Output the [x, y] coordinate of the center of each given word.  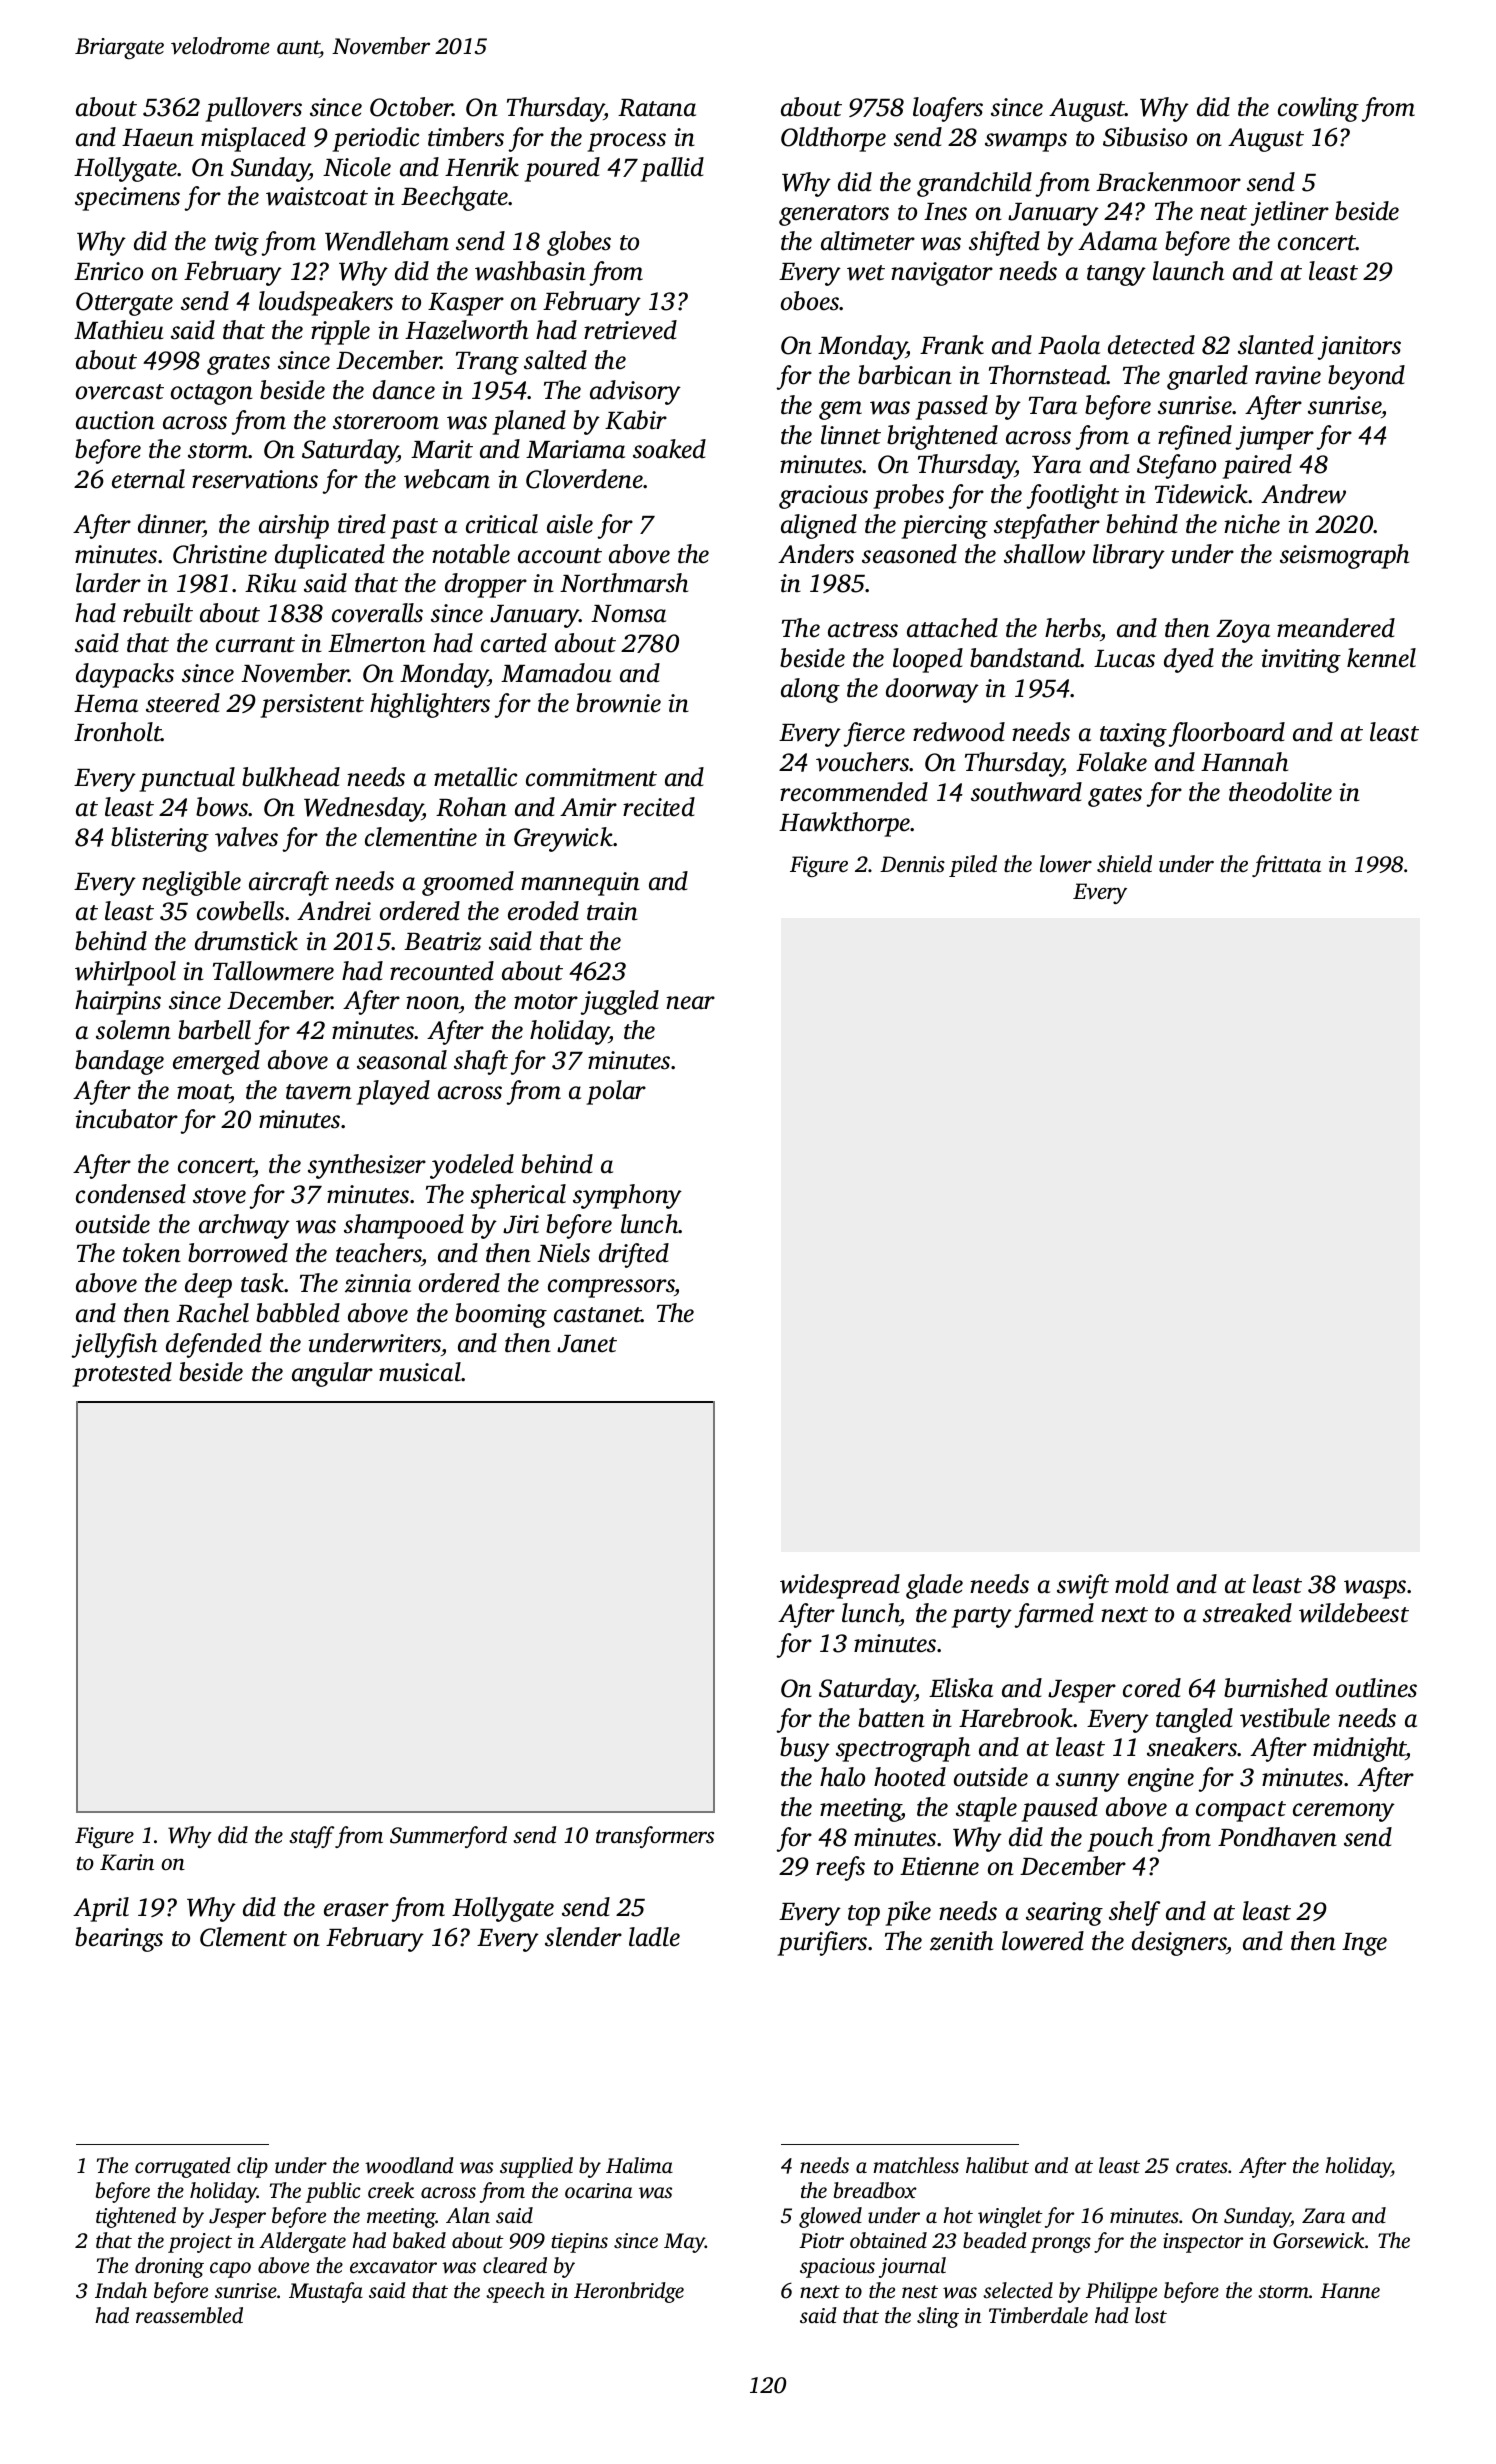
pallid [672, 169]
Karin [127, 1862]
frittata [1286, 866]
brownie [618, 703]
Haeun [158, 138]
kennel [1381, 658]
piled [973, 866]
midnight [1360, 1749]
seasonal [402, 1060]
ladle [654, 1937]
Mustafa [326, 2292]
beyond [1366, 377]
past [414, 528]
